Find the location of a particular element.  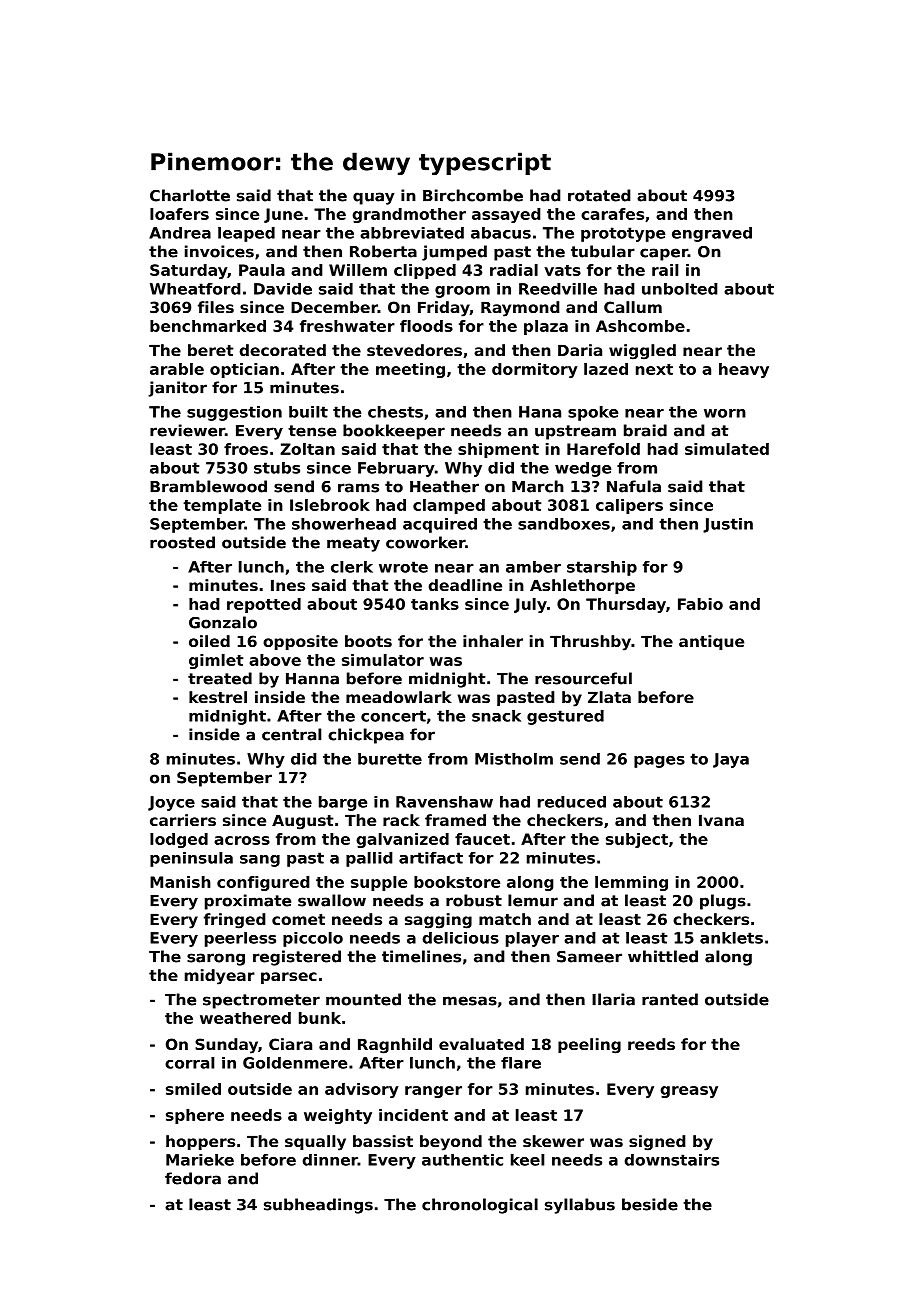

pallid is located at coordinates (369, 859).
